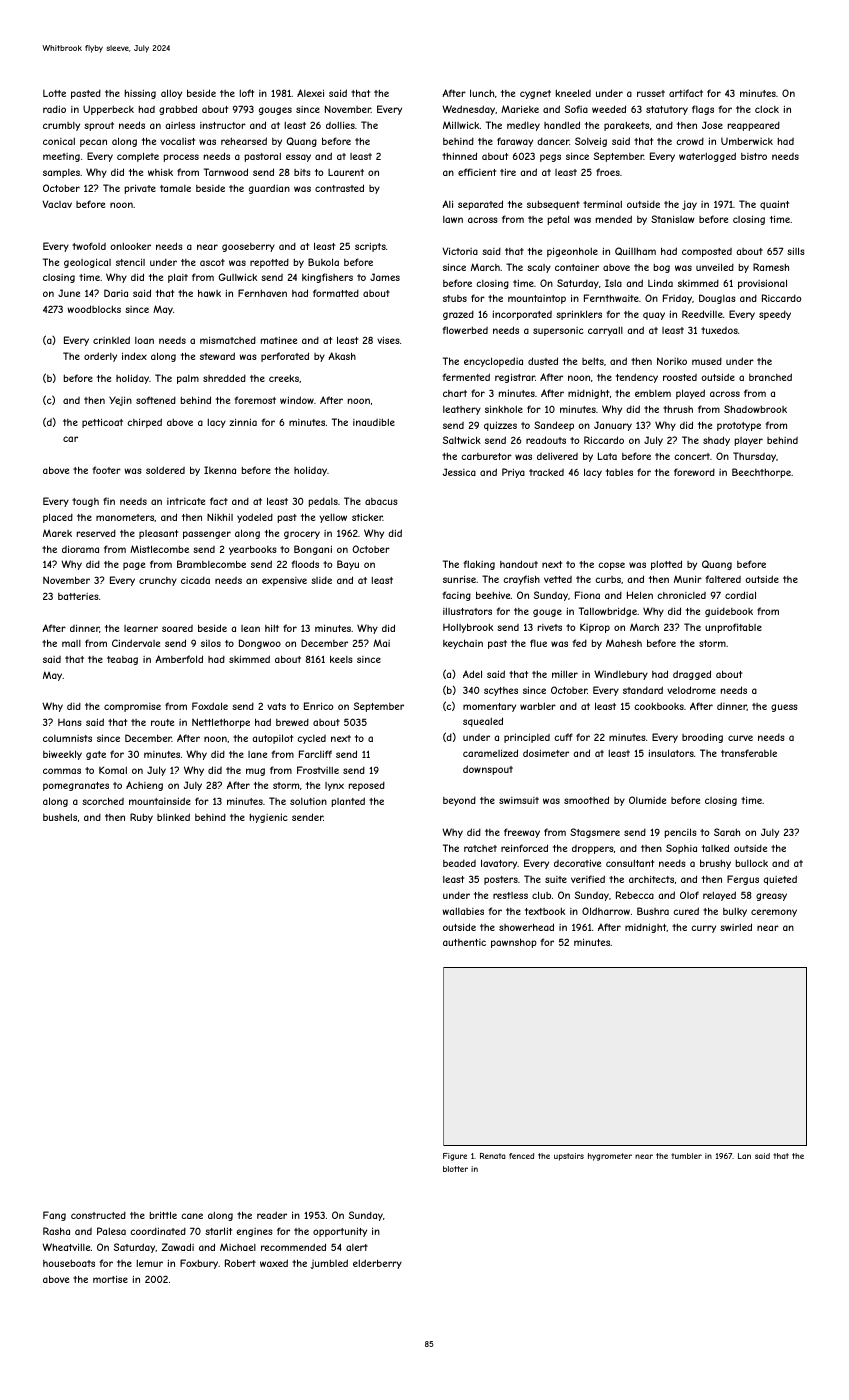  I want to click on Fernthwaite, so click(611, 298).
